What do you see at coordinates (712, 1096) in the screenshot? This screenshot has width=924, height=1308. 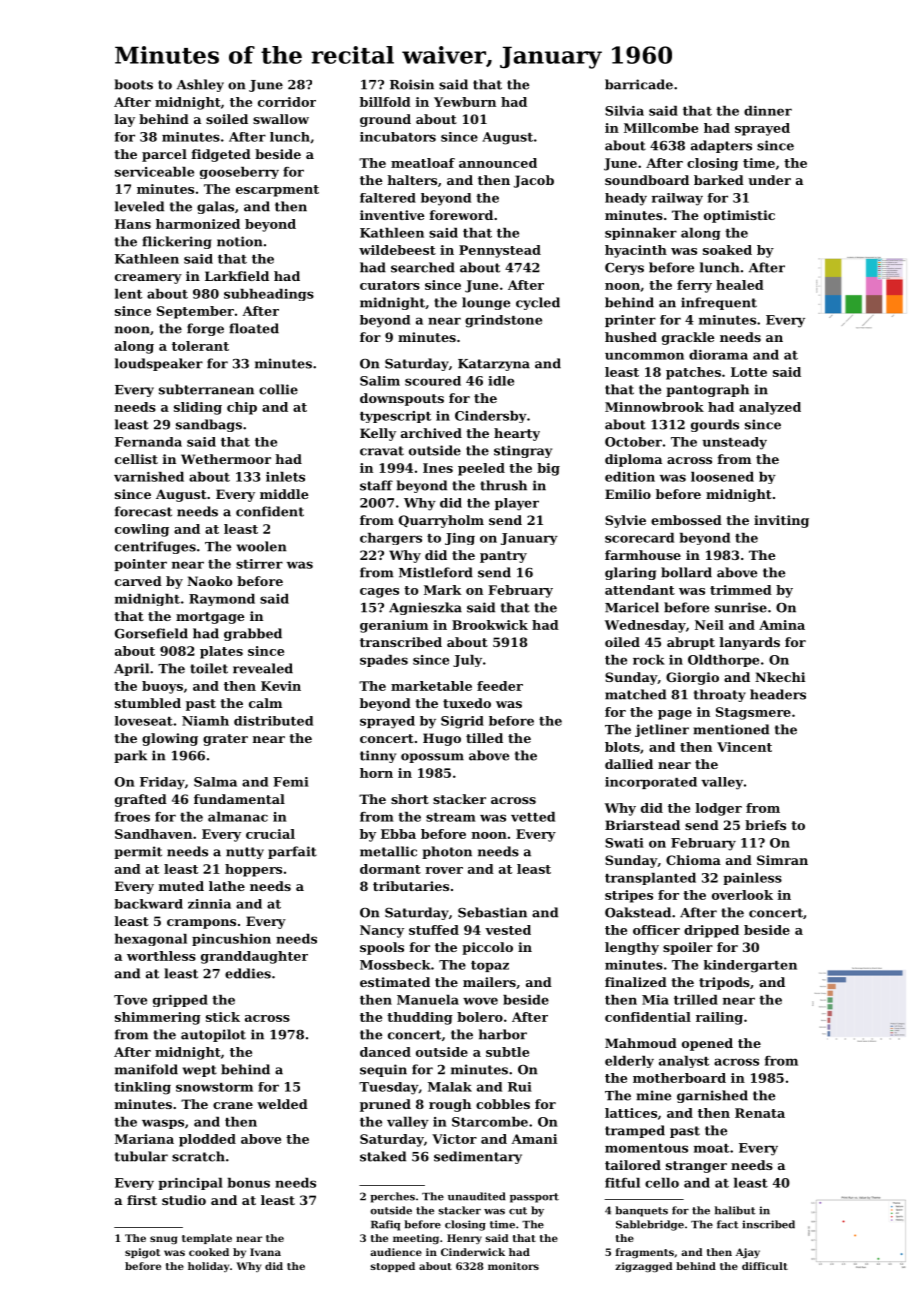 I see `garnished` at bounding box center [712, 1096].
